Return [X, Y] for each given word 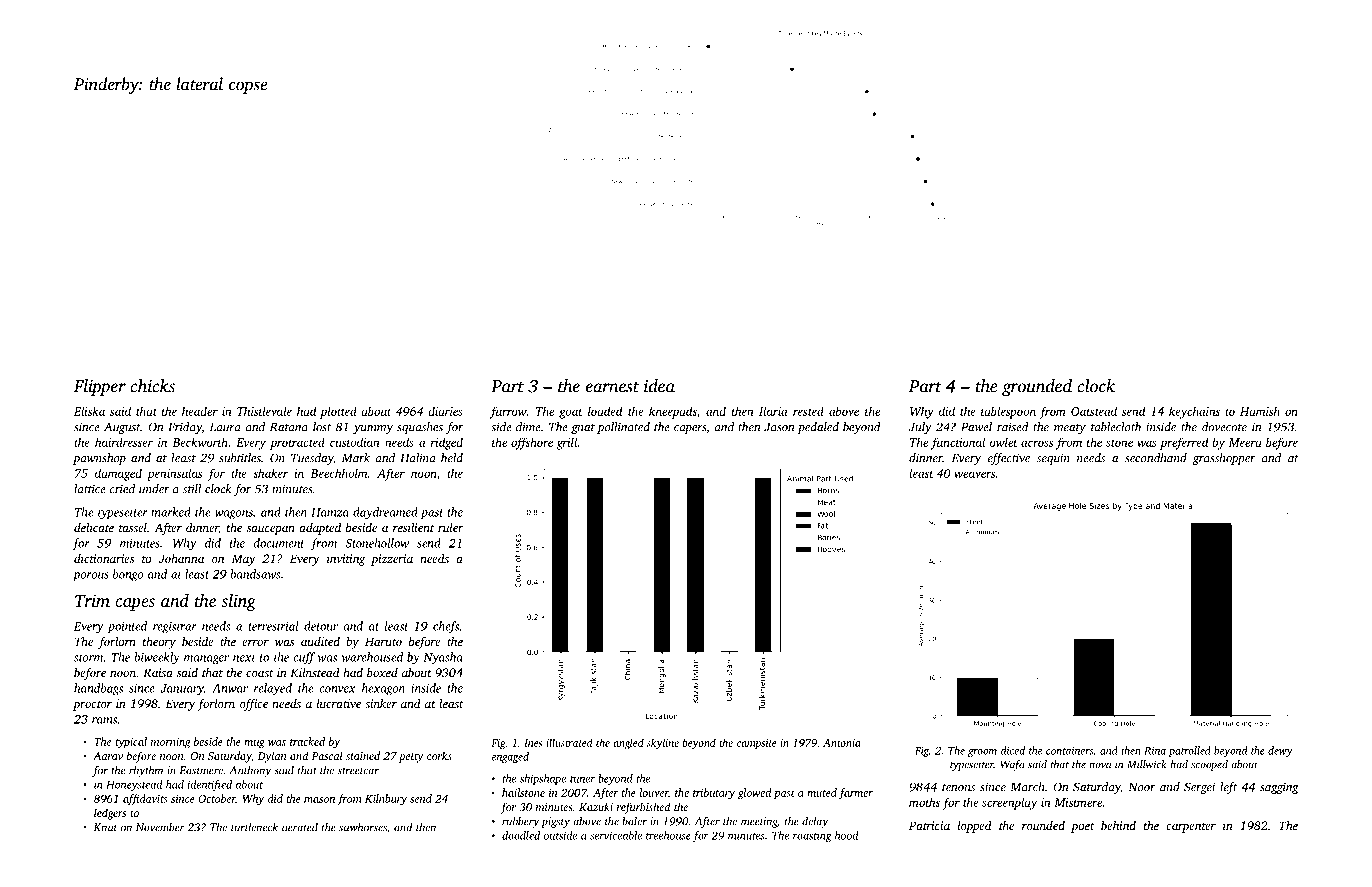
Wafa [1013, 765]
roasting [812, 836]
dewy [1280, 751]
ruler [451, 527]
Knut [105, 827]
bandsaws [255, 574]
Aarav [108, 756]
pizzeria [392, 560]
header [200, 411]
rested [808, 411]
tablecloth [1116, 427]
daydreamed [385, 513]
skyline [663, 743]
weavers [975, 474]
